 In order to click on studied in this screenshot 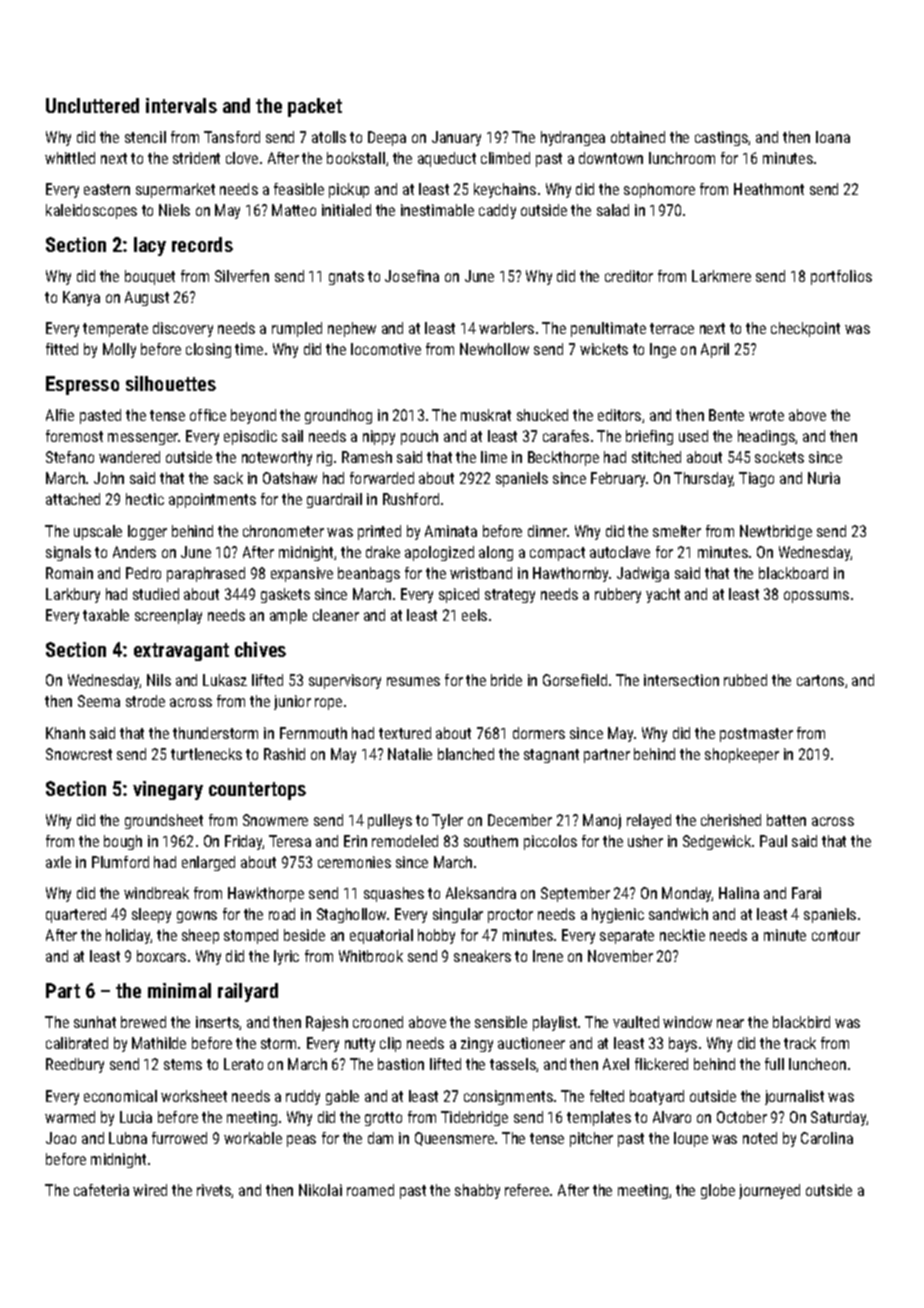, I will do `click(156, 594)`.
